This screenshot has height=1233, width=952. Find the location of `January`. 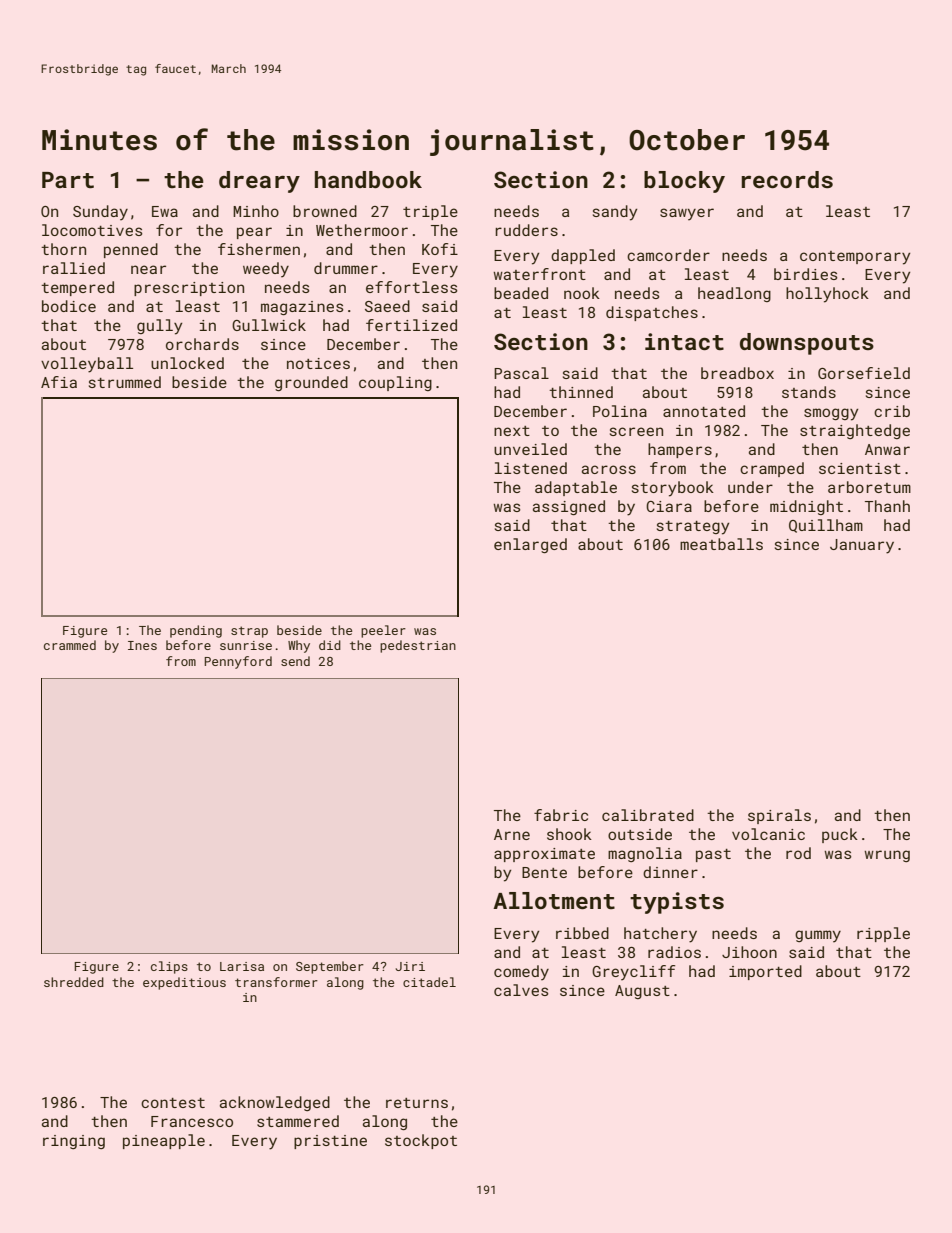

January is located at coordinates (862, 546).
